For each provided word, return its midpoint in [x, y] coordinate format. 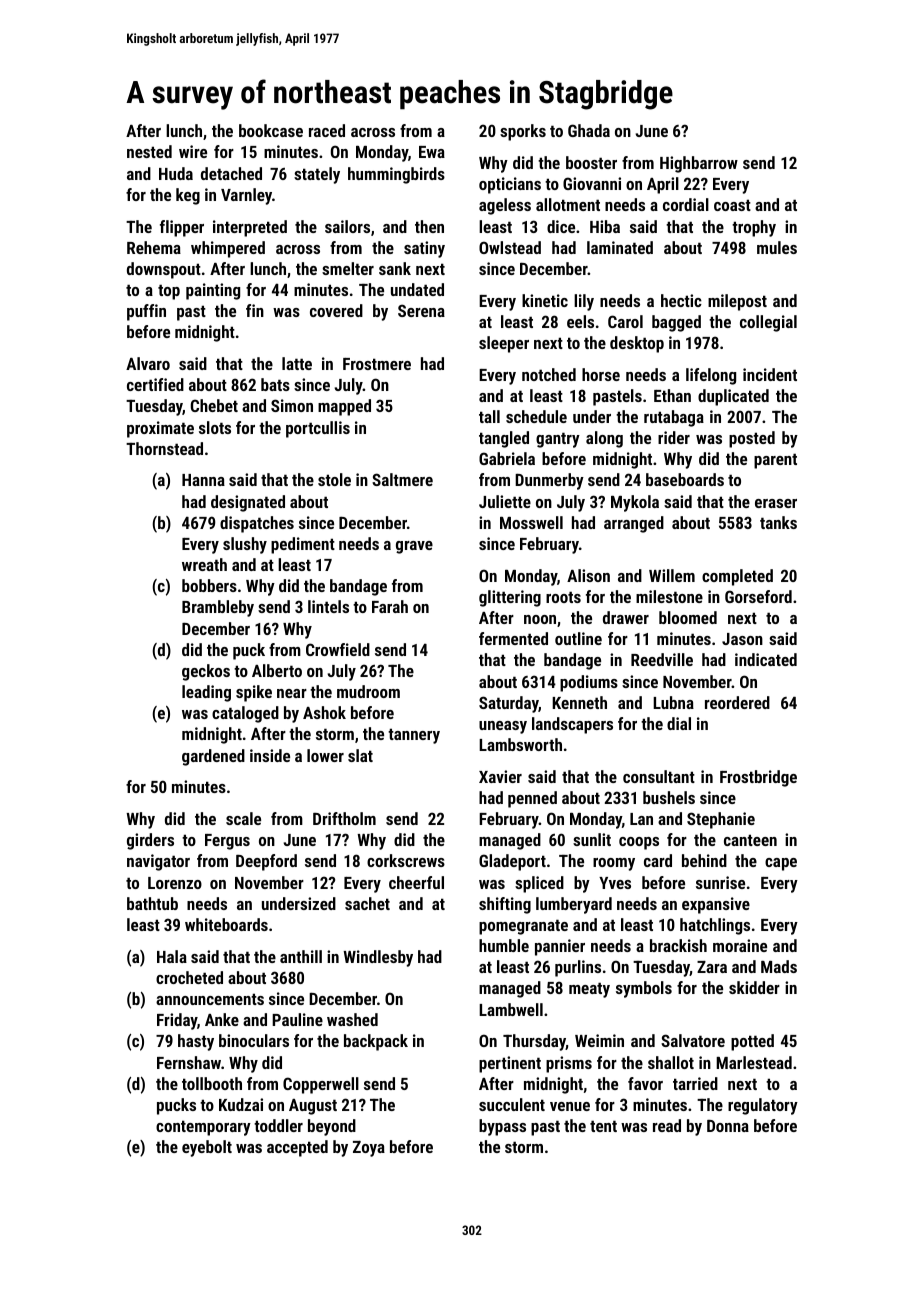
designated [248, 503]
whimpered [228, 249]
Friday [177, 1021]
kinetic [545, 300]
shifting [505, 905]
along [604, 439]
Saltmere [402, 479]
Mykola [635, 503]
